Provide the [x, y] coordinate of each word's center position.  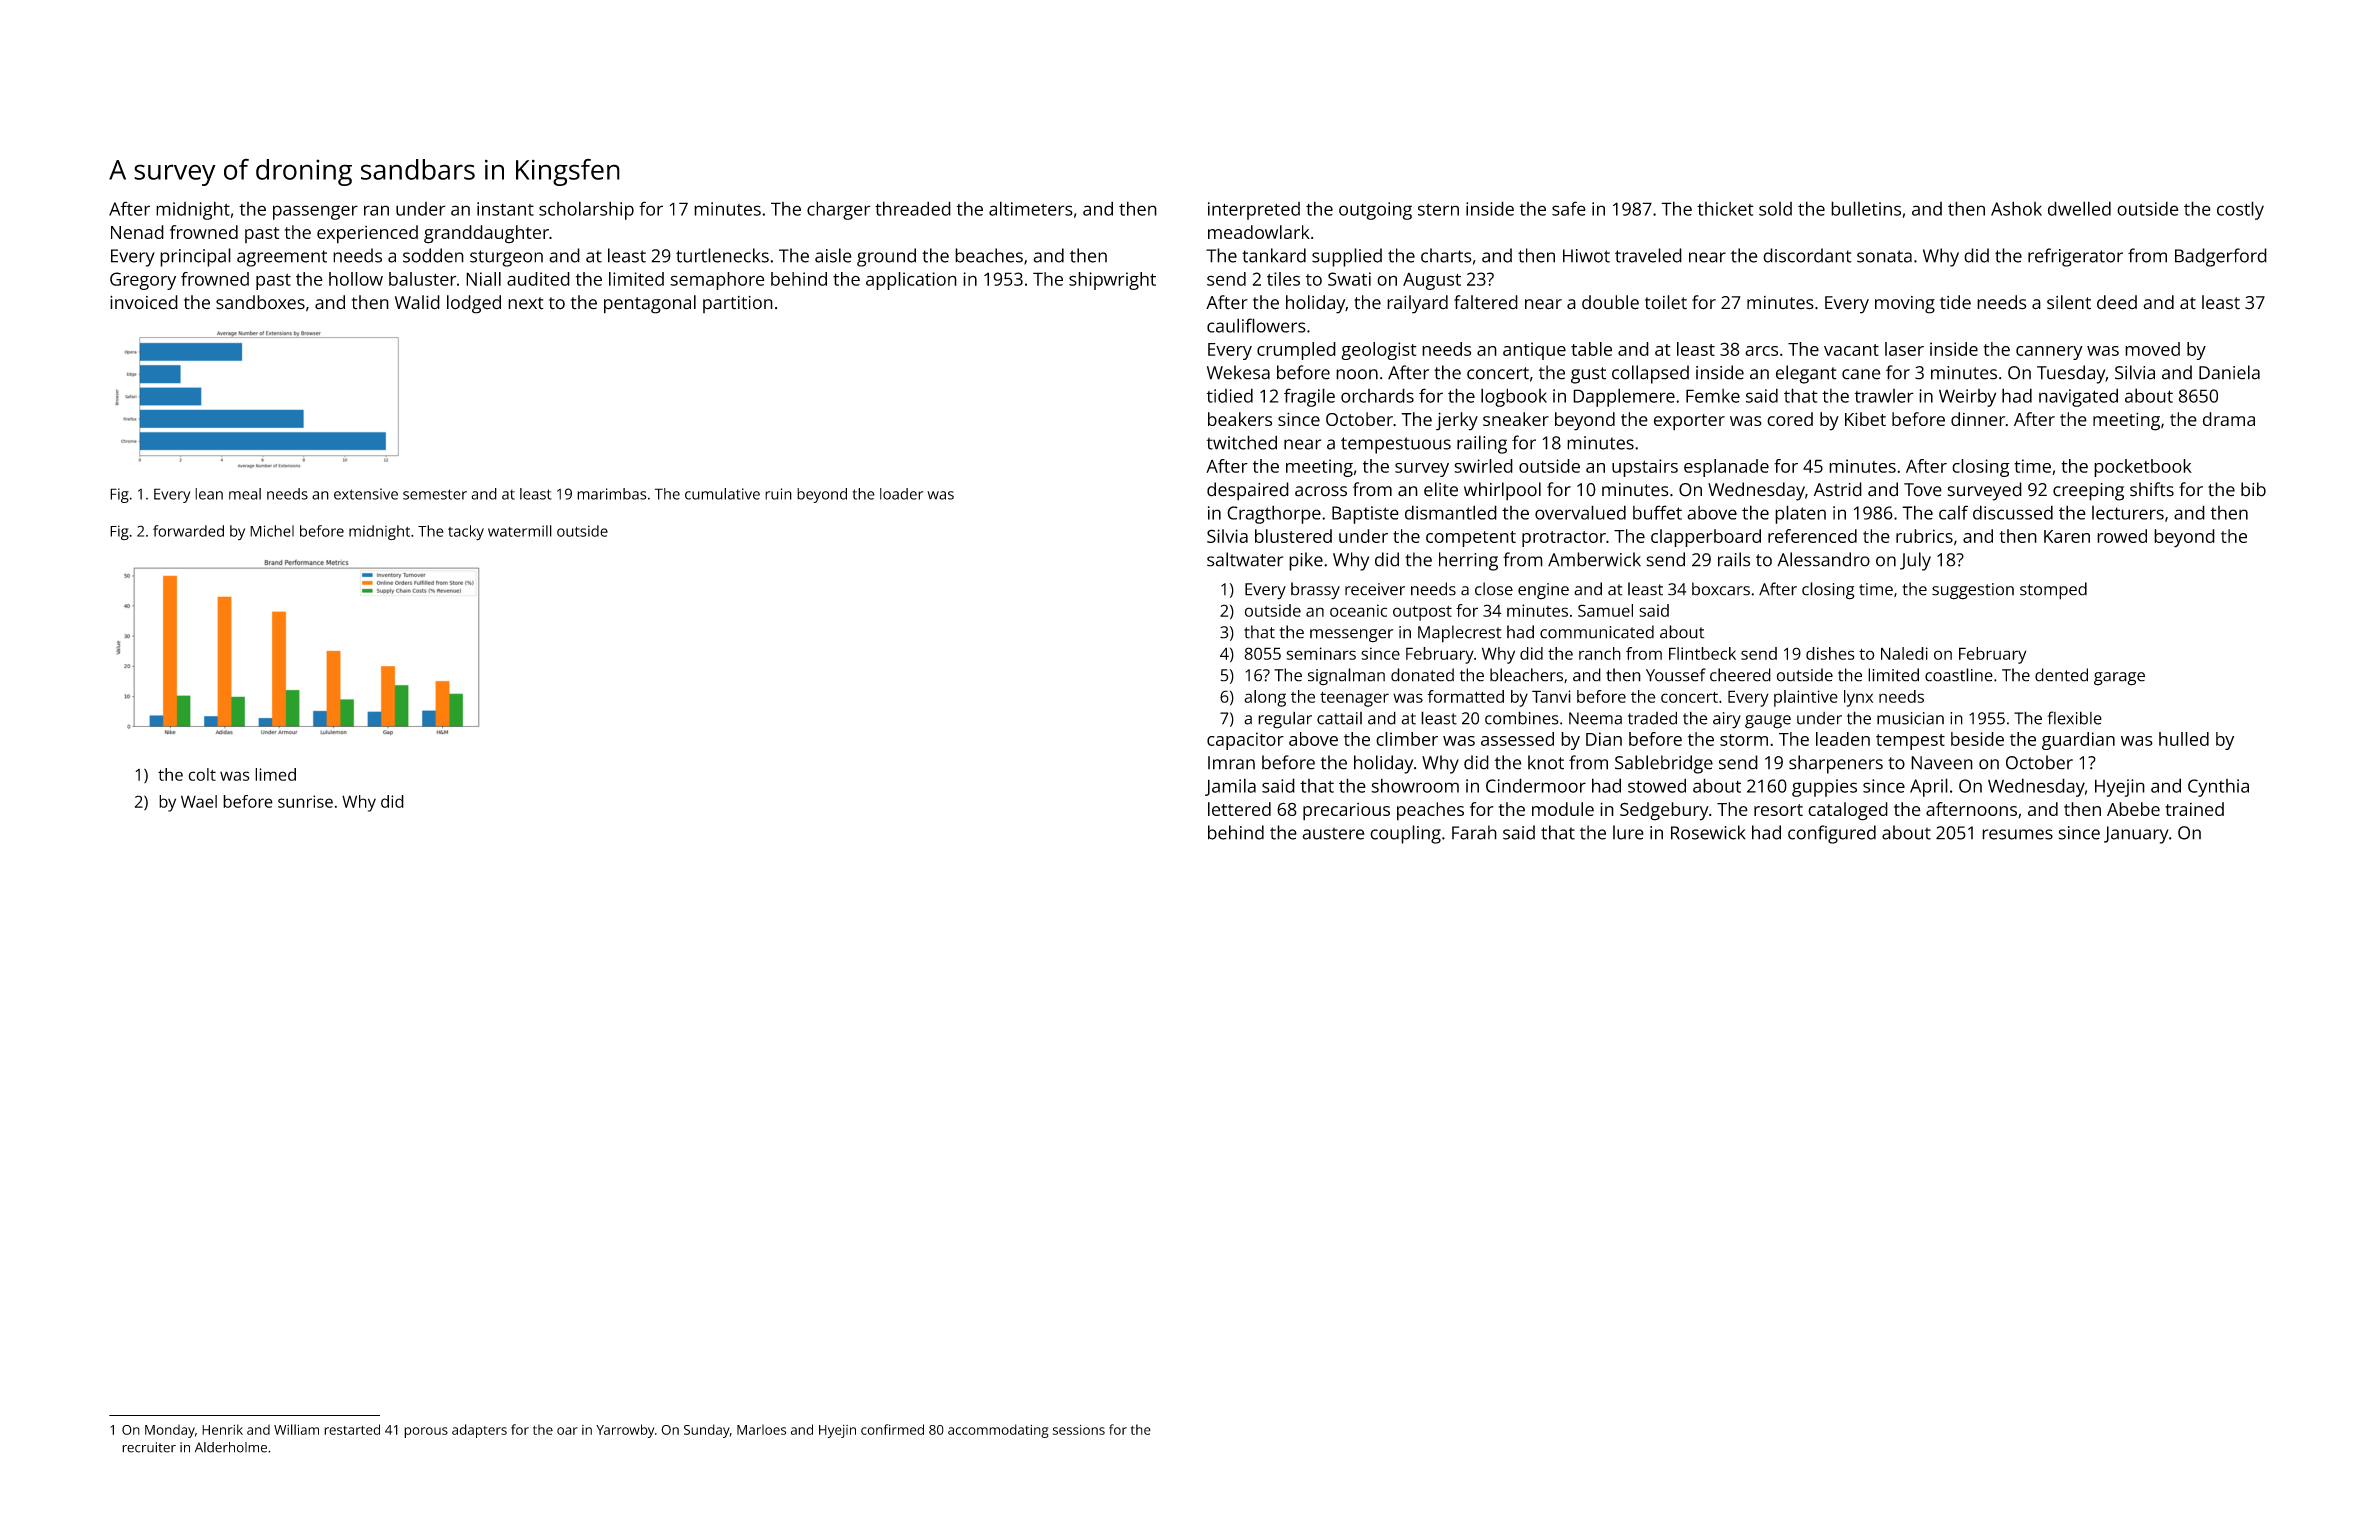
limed [275, 774]
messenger [1352, 636]
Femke [1713, 396]
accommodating [998, 1431]
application [911, 281]
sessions [1079, 1430]
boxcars [1721, 589]
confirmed [892, 1429]
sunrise [305, 801]
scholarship [586, 210]
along [1265, 698]
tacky [466, 533]
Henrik [222, 1429]
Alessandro [1823, 559]
